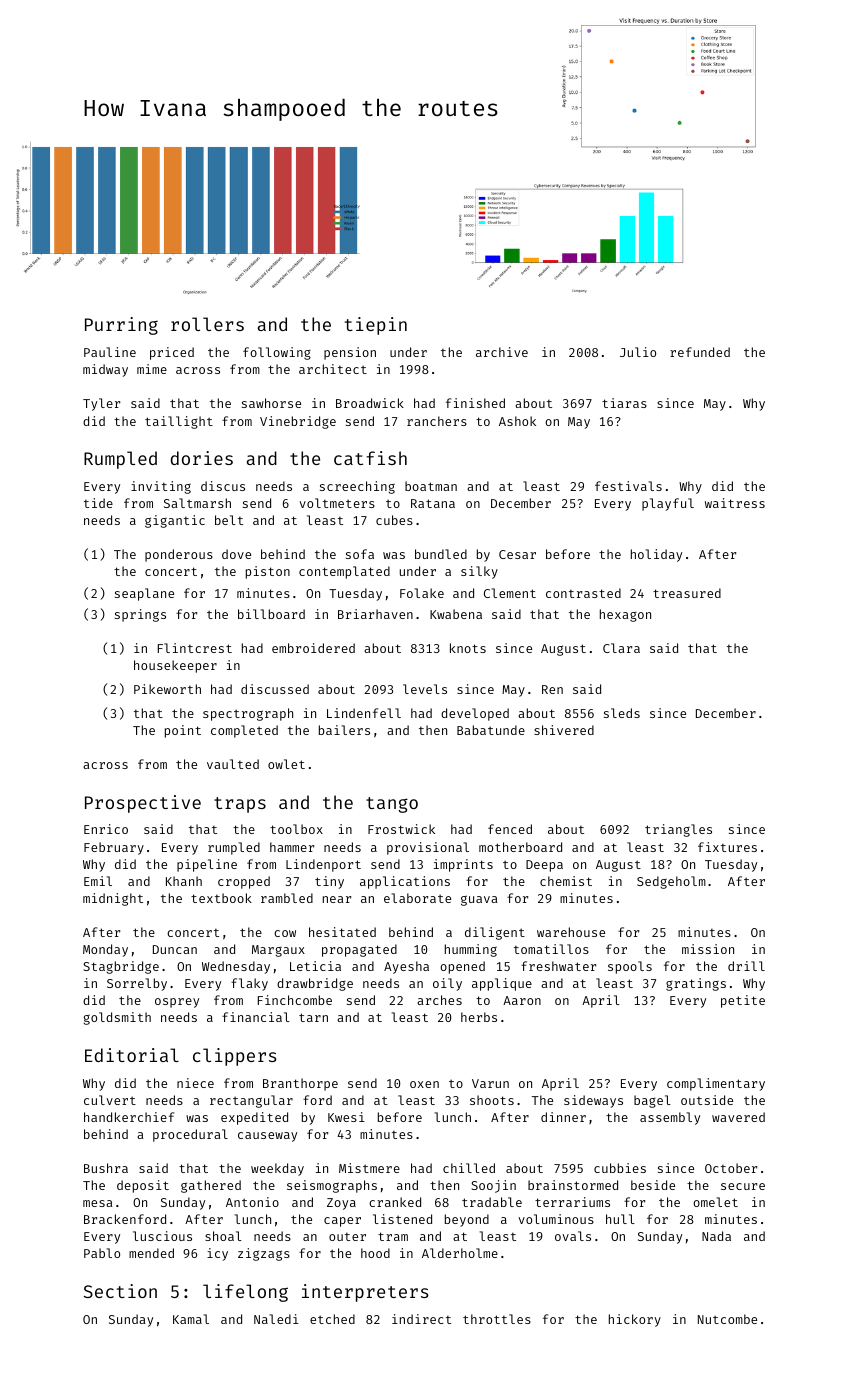  I want to click on goldsmith, so click(117, 1018).
